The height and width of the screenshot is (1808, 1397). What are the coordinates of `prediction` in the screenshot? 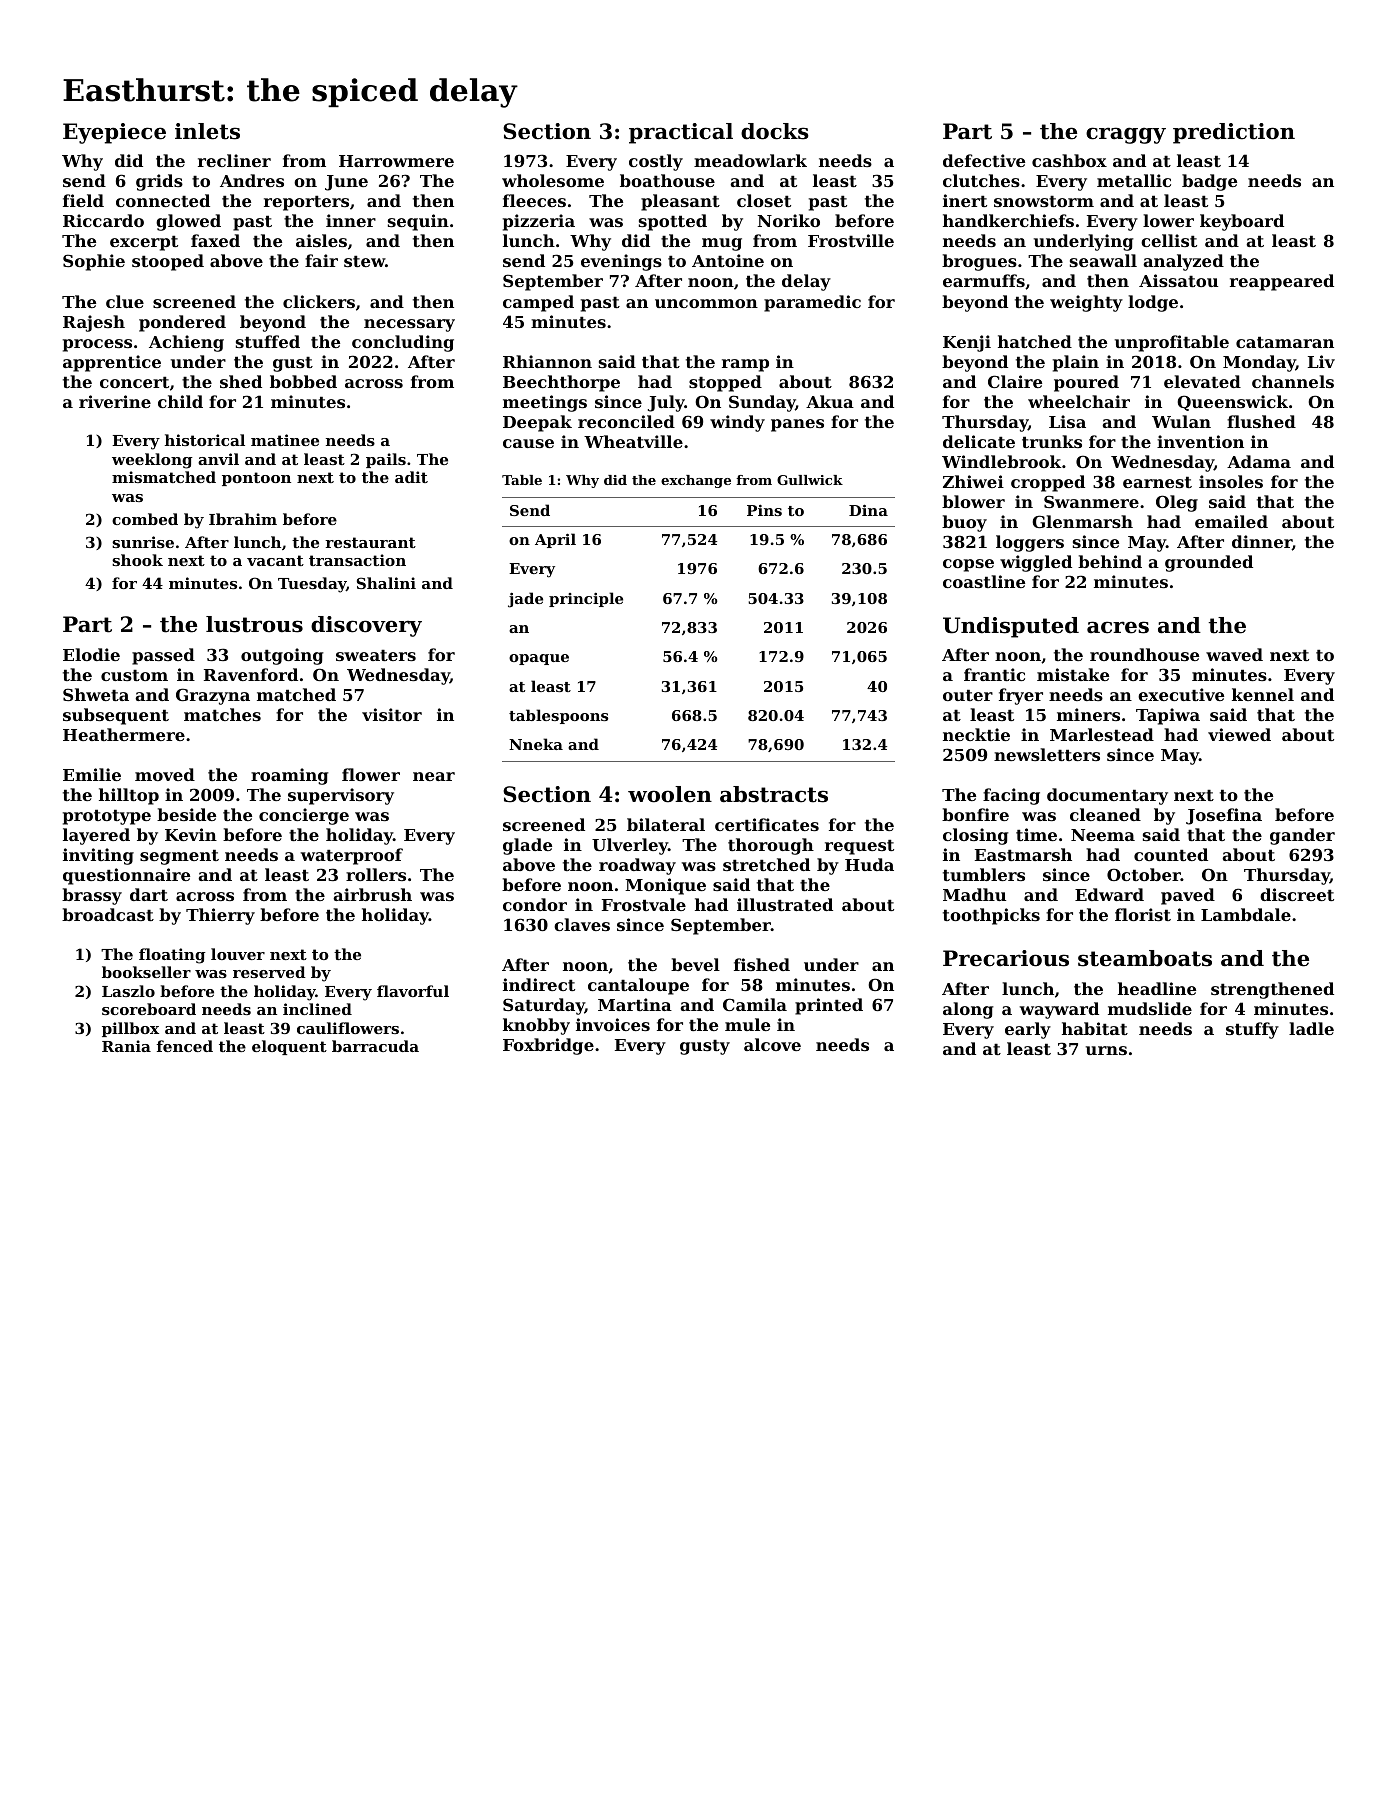 It's located at (1234, 133).
